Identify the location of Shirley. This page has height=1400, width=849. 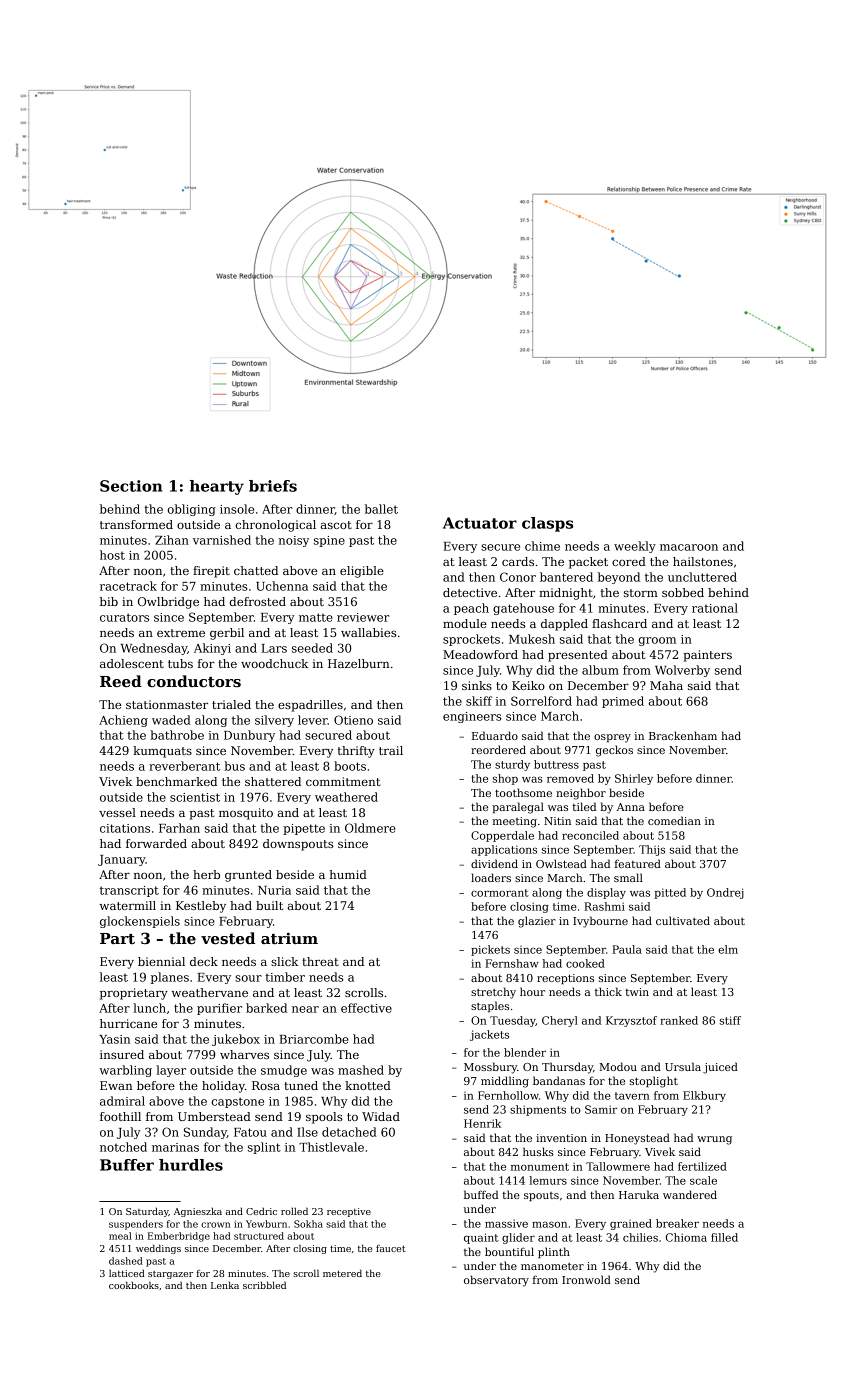
(634, 779).
